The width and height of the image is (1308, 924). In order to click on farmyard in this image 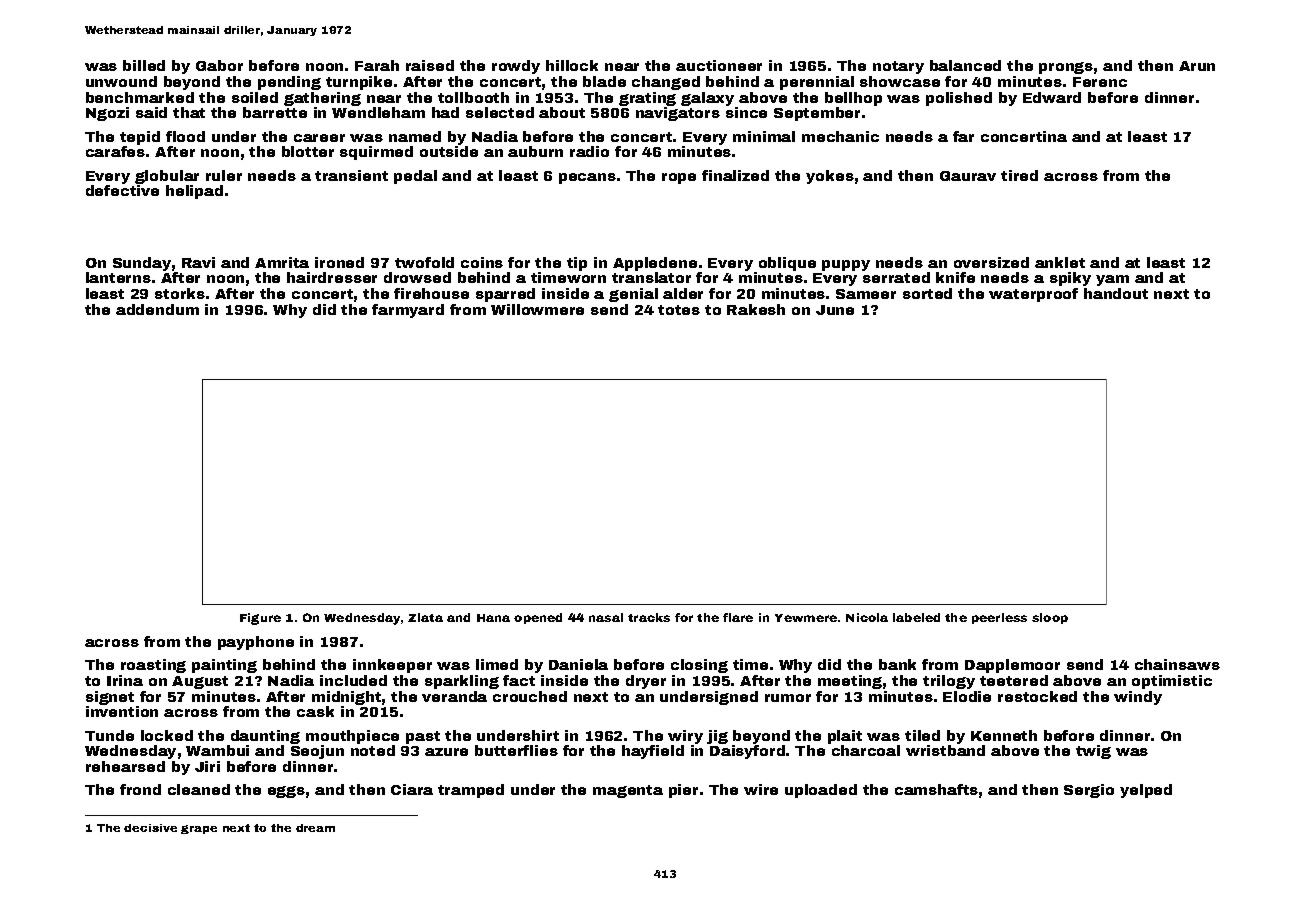, I will do `click(408, 311)`.
